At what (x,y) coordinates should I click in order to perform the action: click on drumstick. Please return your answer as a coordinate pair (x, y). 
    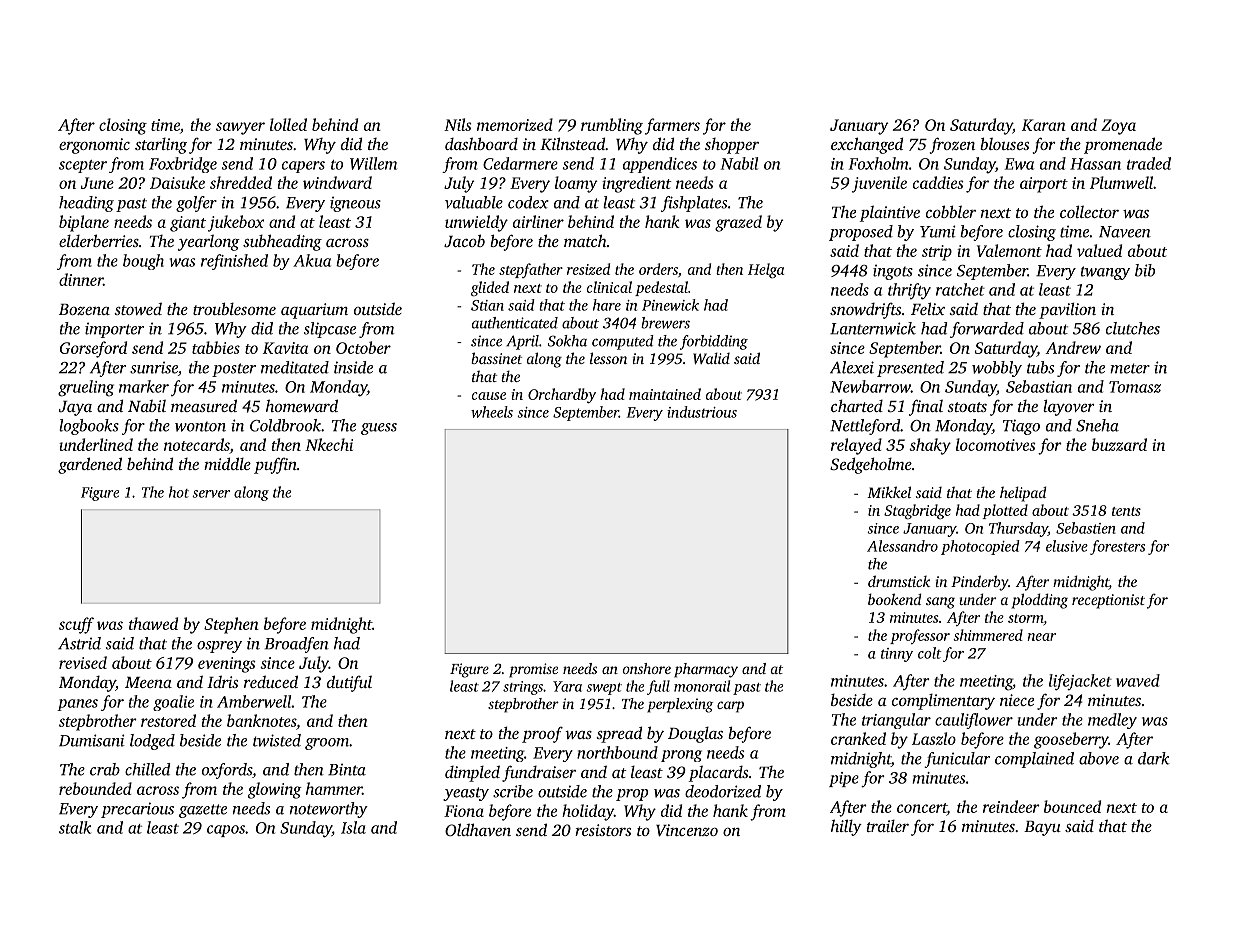
    Looking at the image, I should click on (899, 581).
